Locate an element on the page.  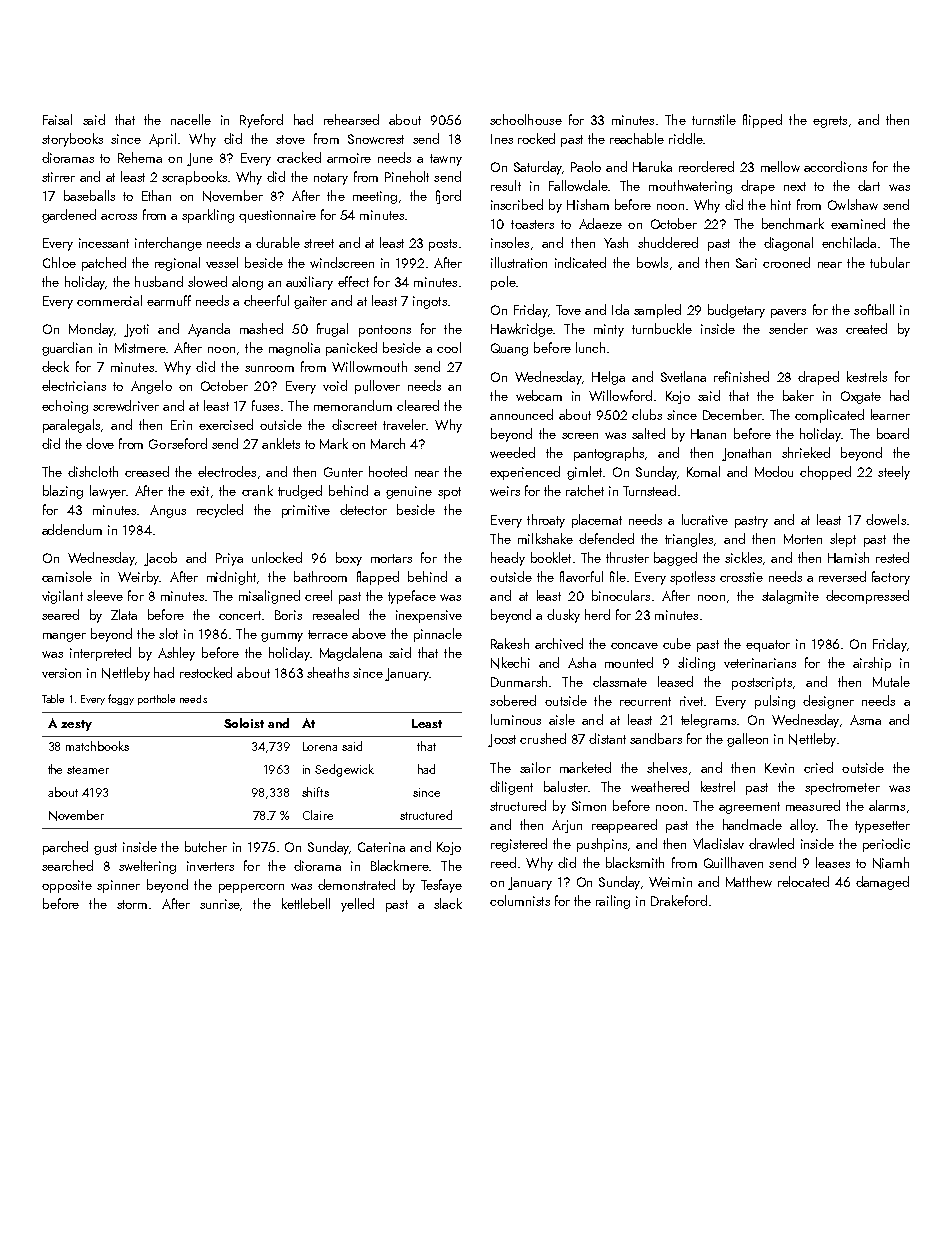
budgetary is located at coordinates (736, 311).
